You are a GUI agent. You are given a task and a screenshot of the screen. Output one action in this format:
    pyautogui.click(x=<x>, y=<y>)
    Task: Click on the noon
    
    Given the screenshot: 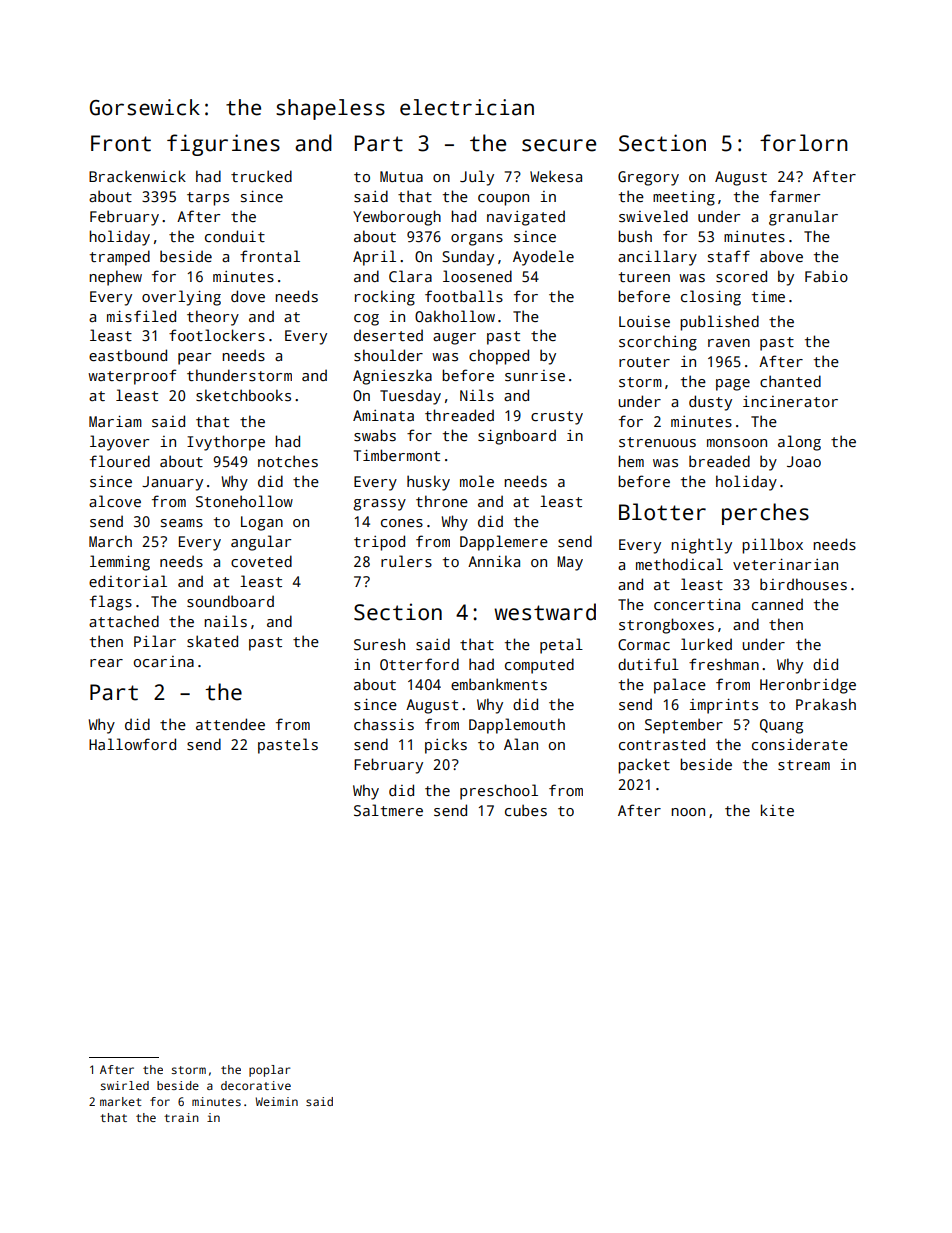 What is the action you would take?
    pyautogui.click(x=688, y=812)
